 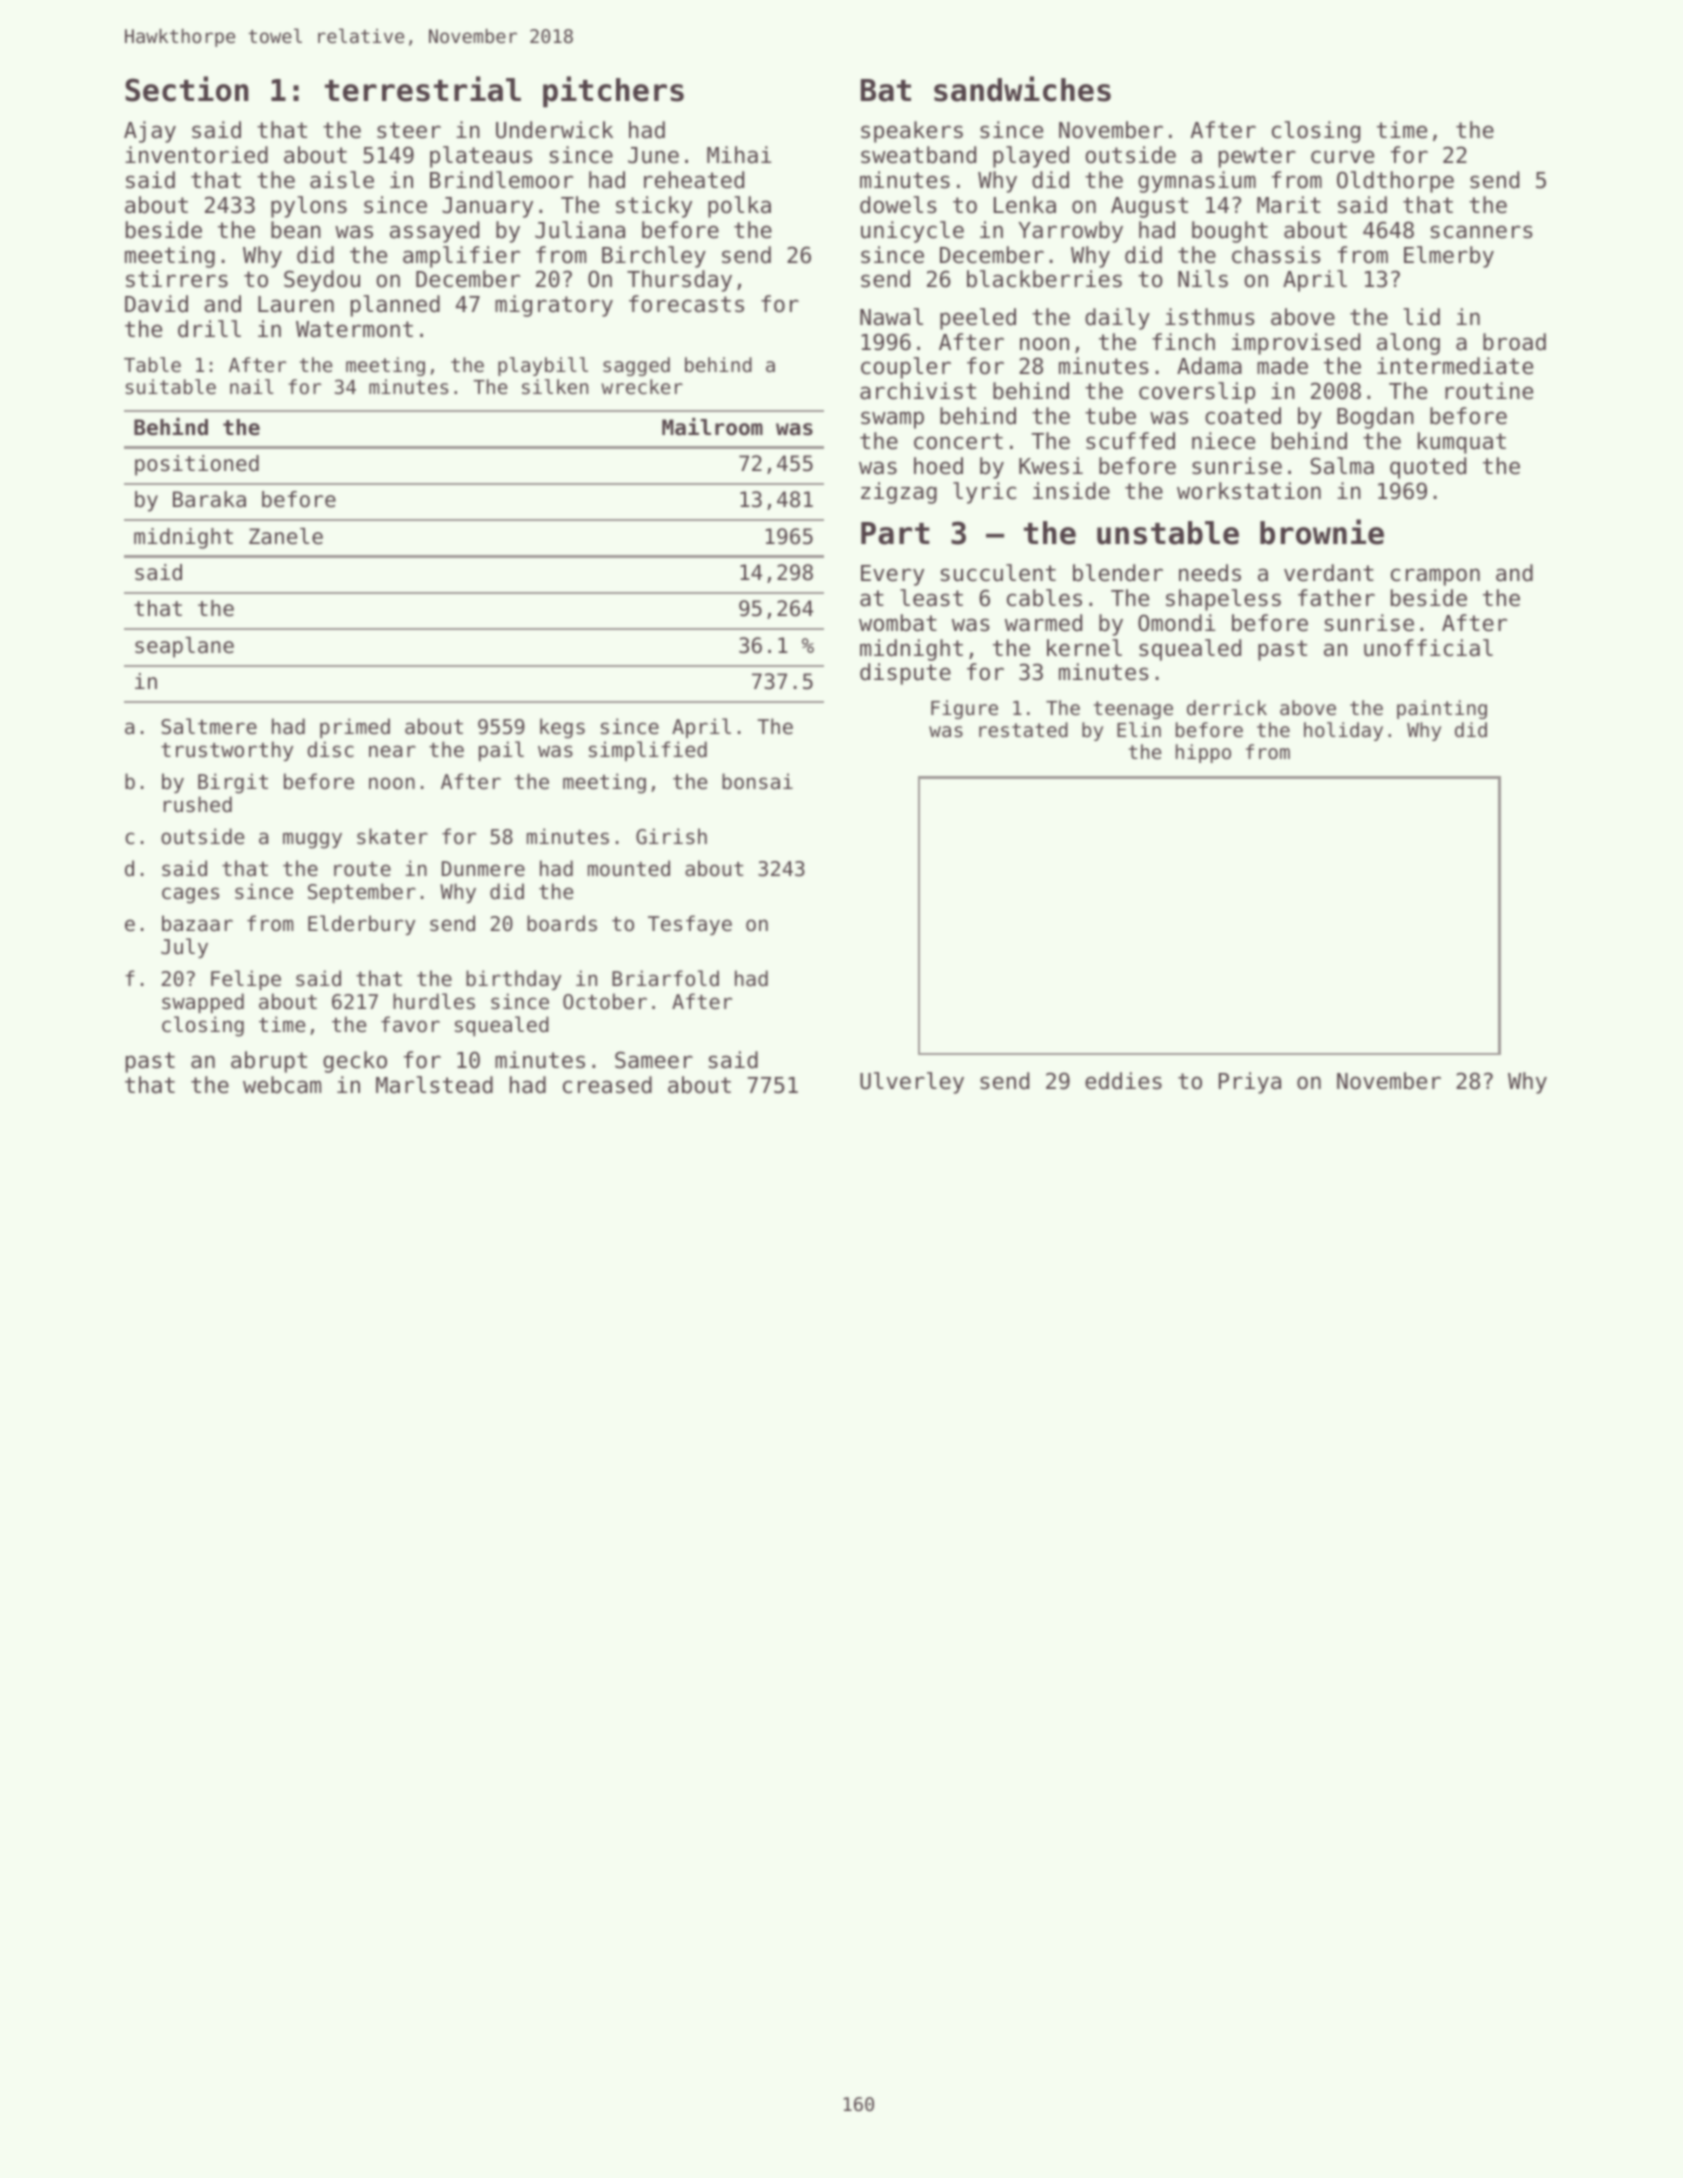 I want to click on bonsai, so click(x=757, y=781).
